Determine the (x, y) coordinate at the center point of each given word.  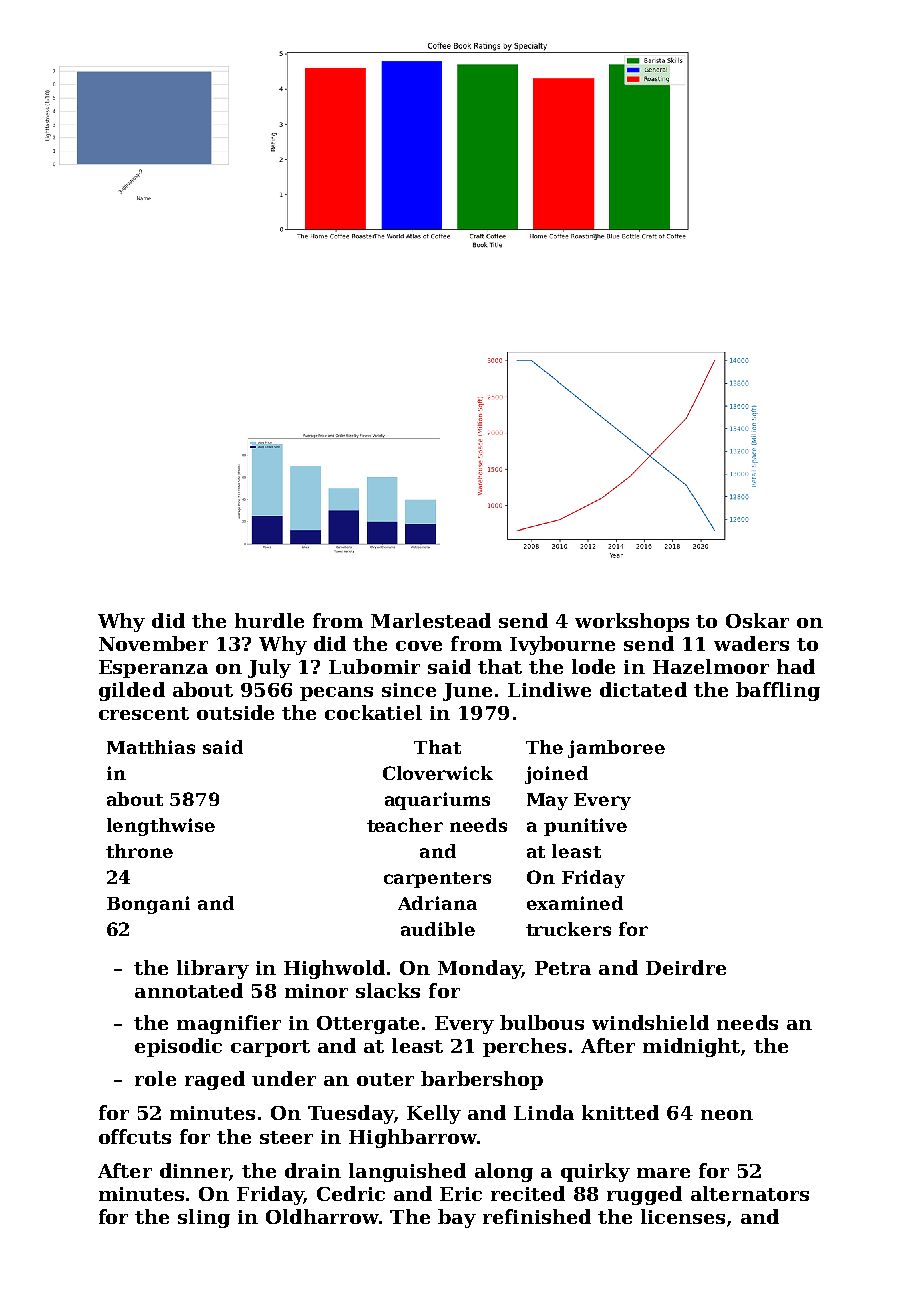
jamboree (616, 749)
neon (727, 1115)
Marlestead (431, 620)
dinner (194, 1170)
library (213, 969)
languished (407, 1172)
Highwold (334, 969)
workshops (632, 622)
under (284, 1078)
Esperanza (153, 669)
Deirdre (686, 967)
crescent (144, 713)
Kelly (434, 1114)
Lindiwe (549, 689)
